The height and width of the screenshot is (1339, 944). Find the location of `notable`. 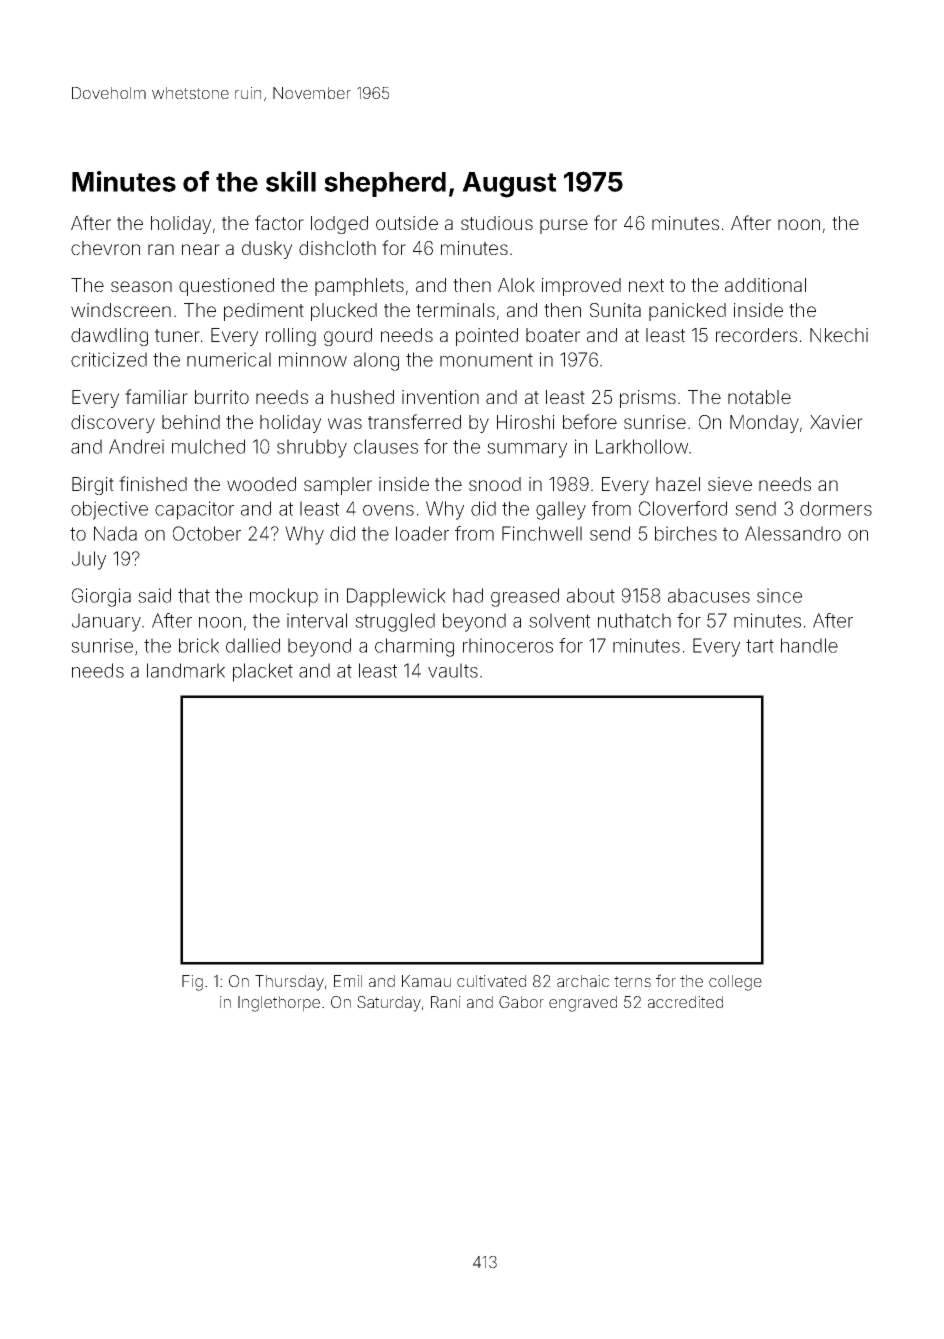

notable is located at coordinates (759, 397).
